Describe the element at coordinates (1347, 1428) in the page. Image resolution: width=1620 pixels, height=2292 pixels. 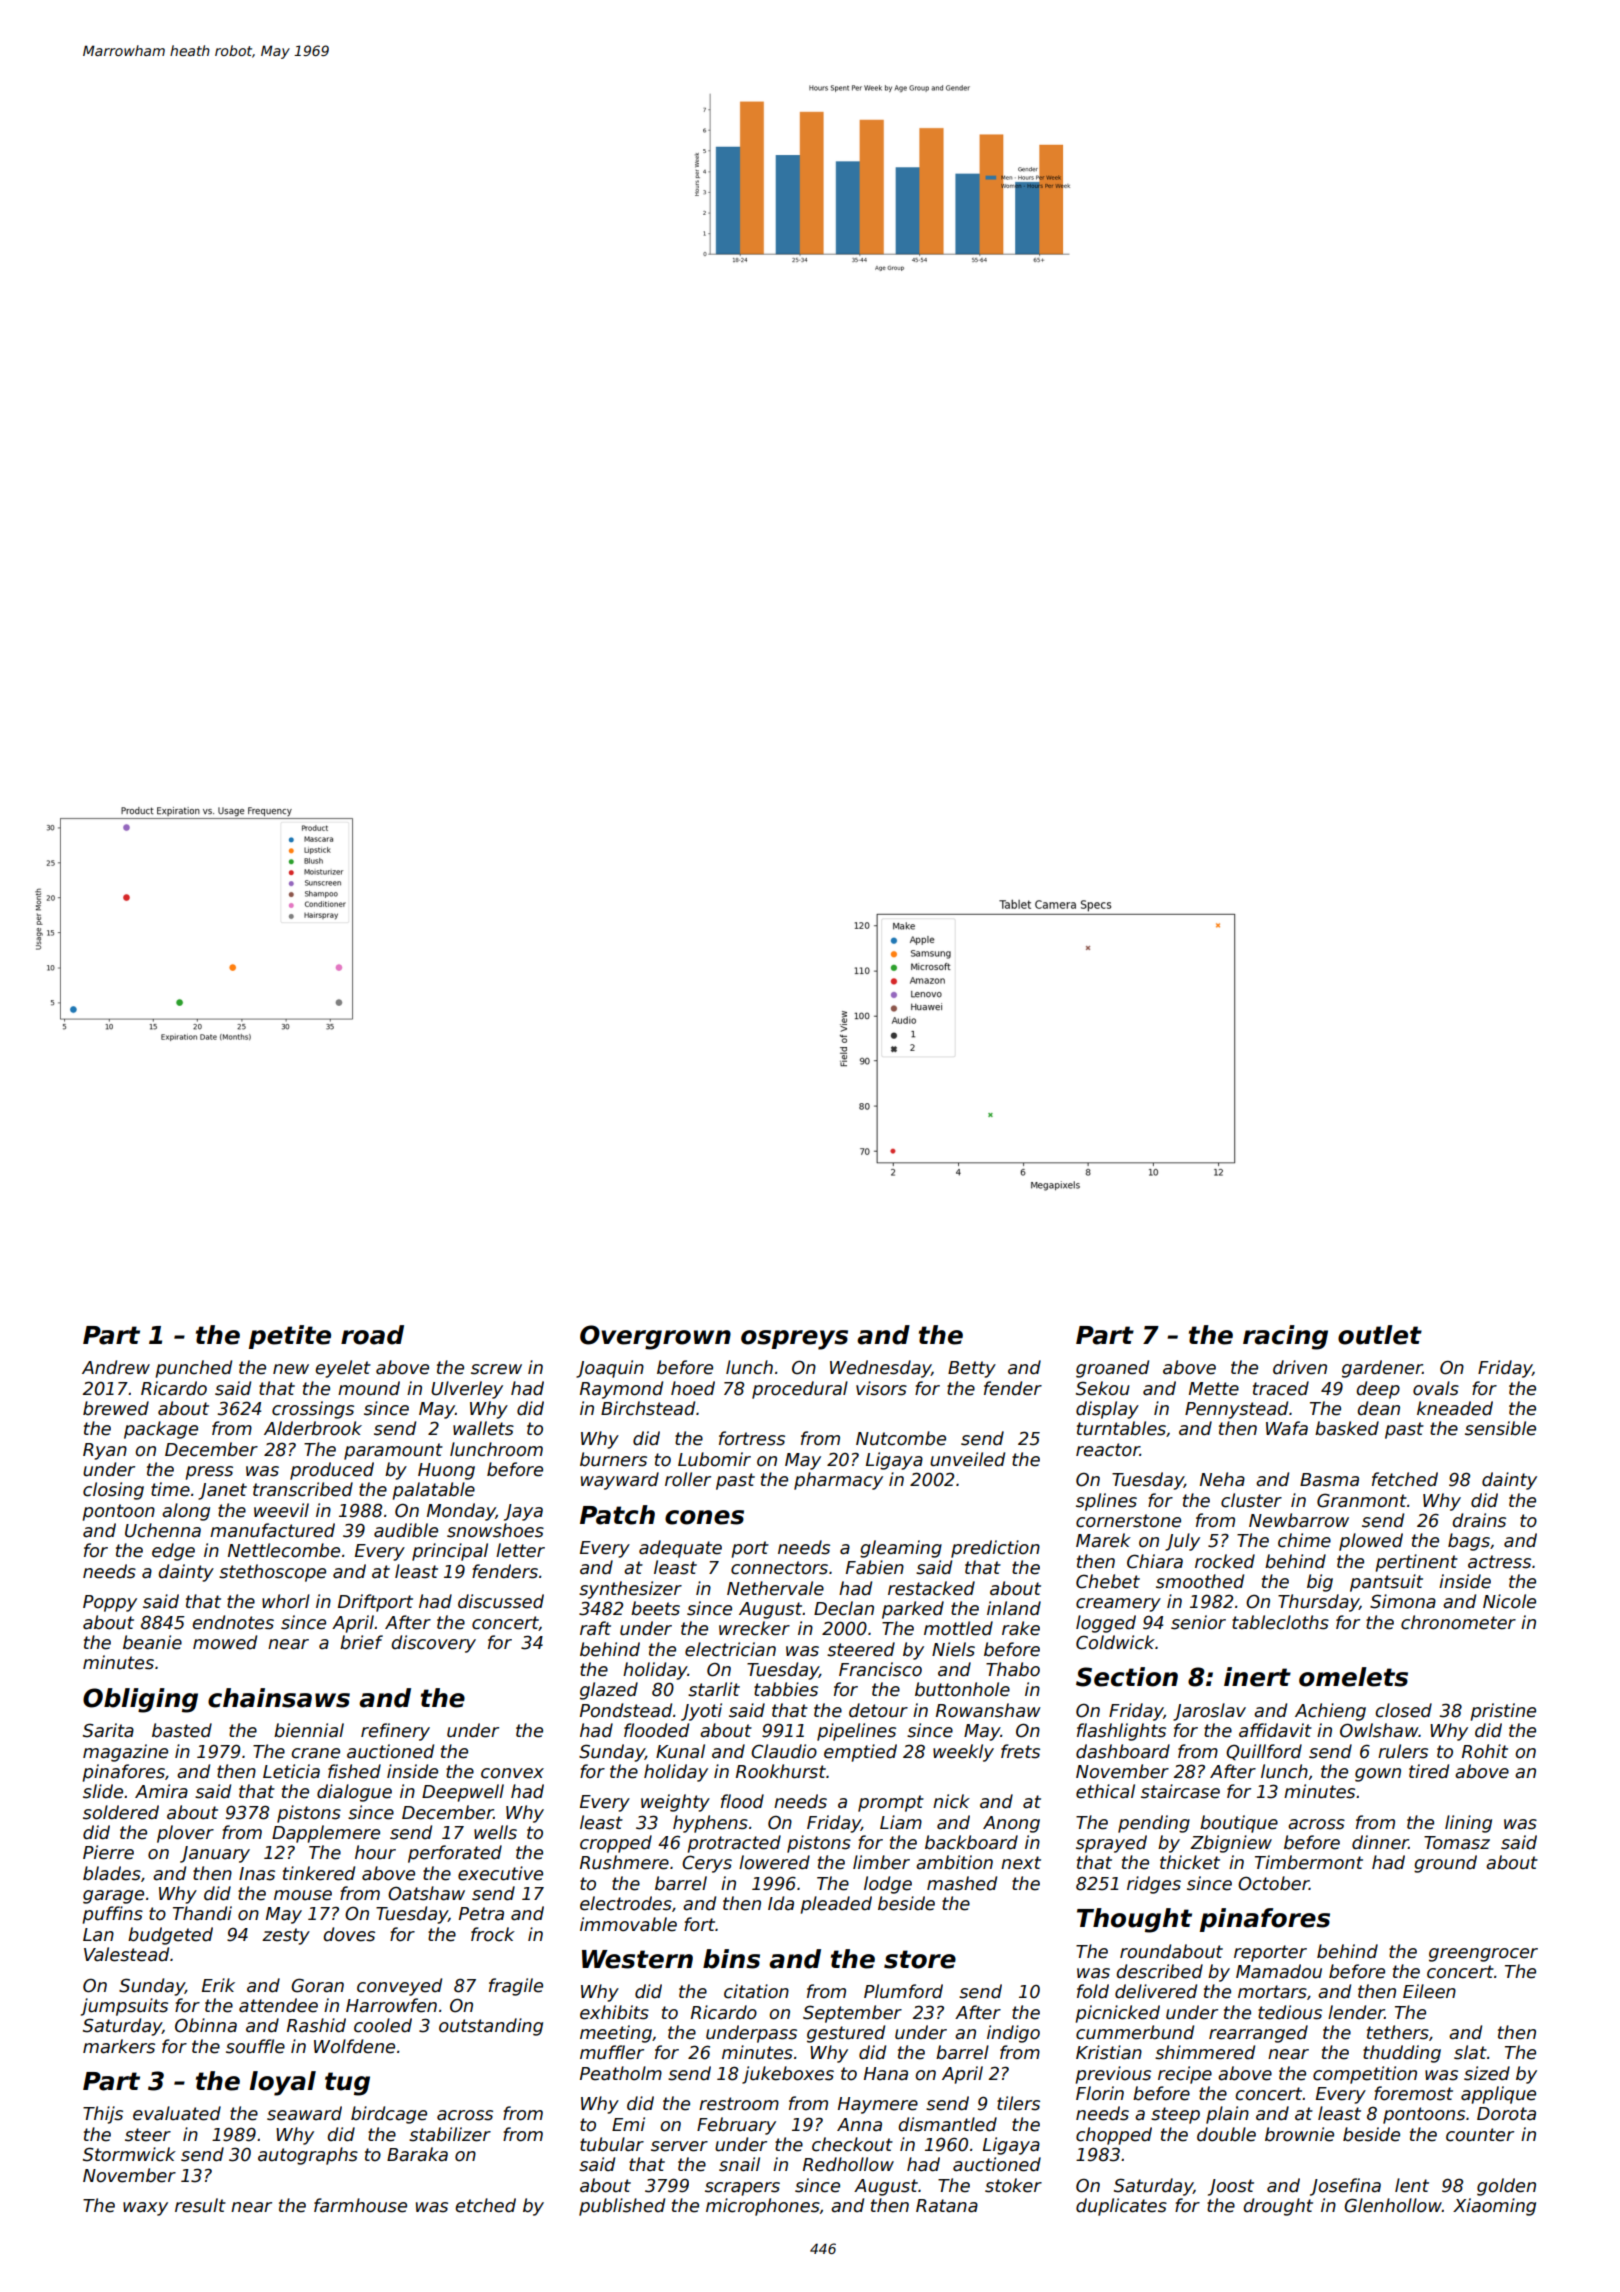
I see `basked` at that location.
